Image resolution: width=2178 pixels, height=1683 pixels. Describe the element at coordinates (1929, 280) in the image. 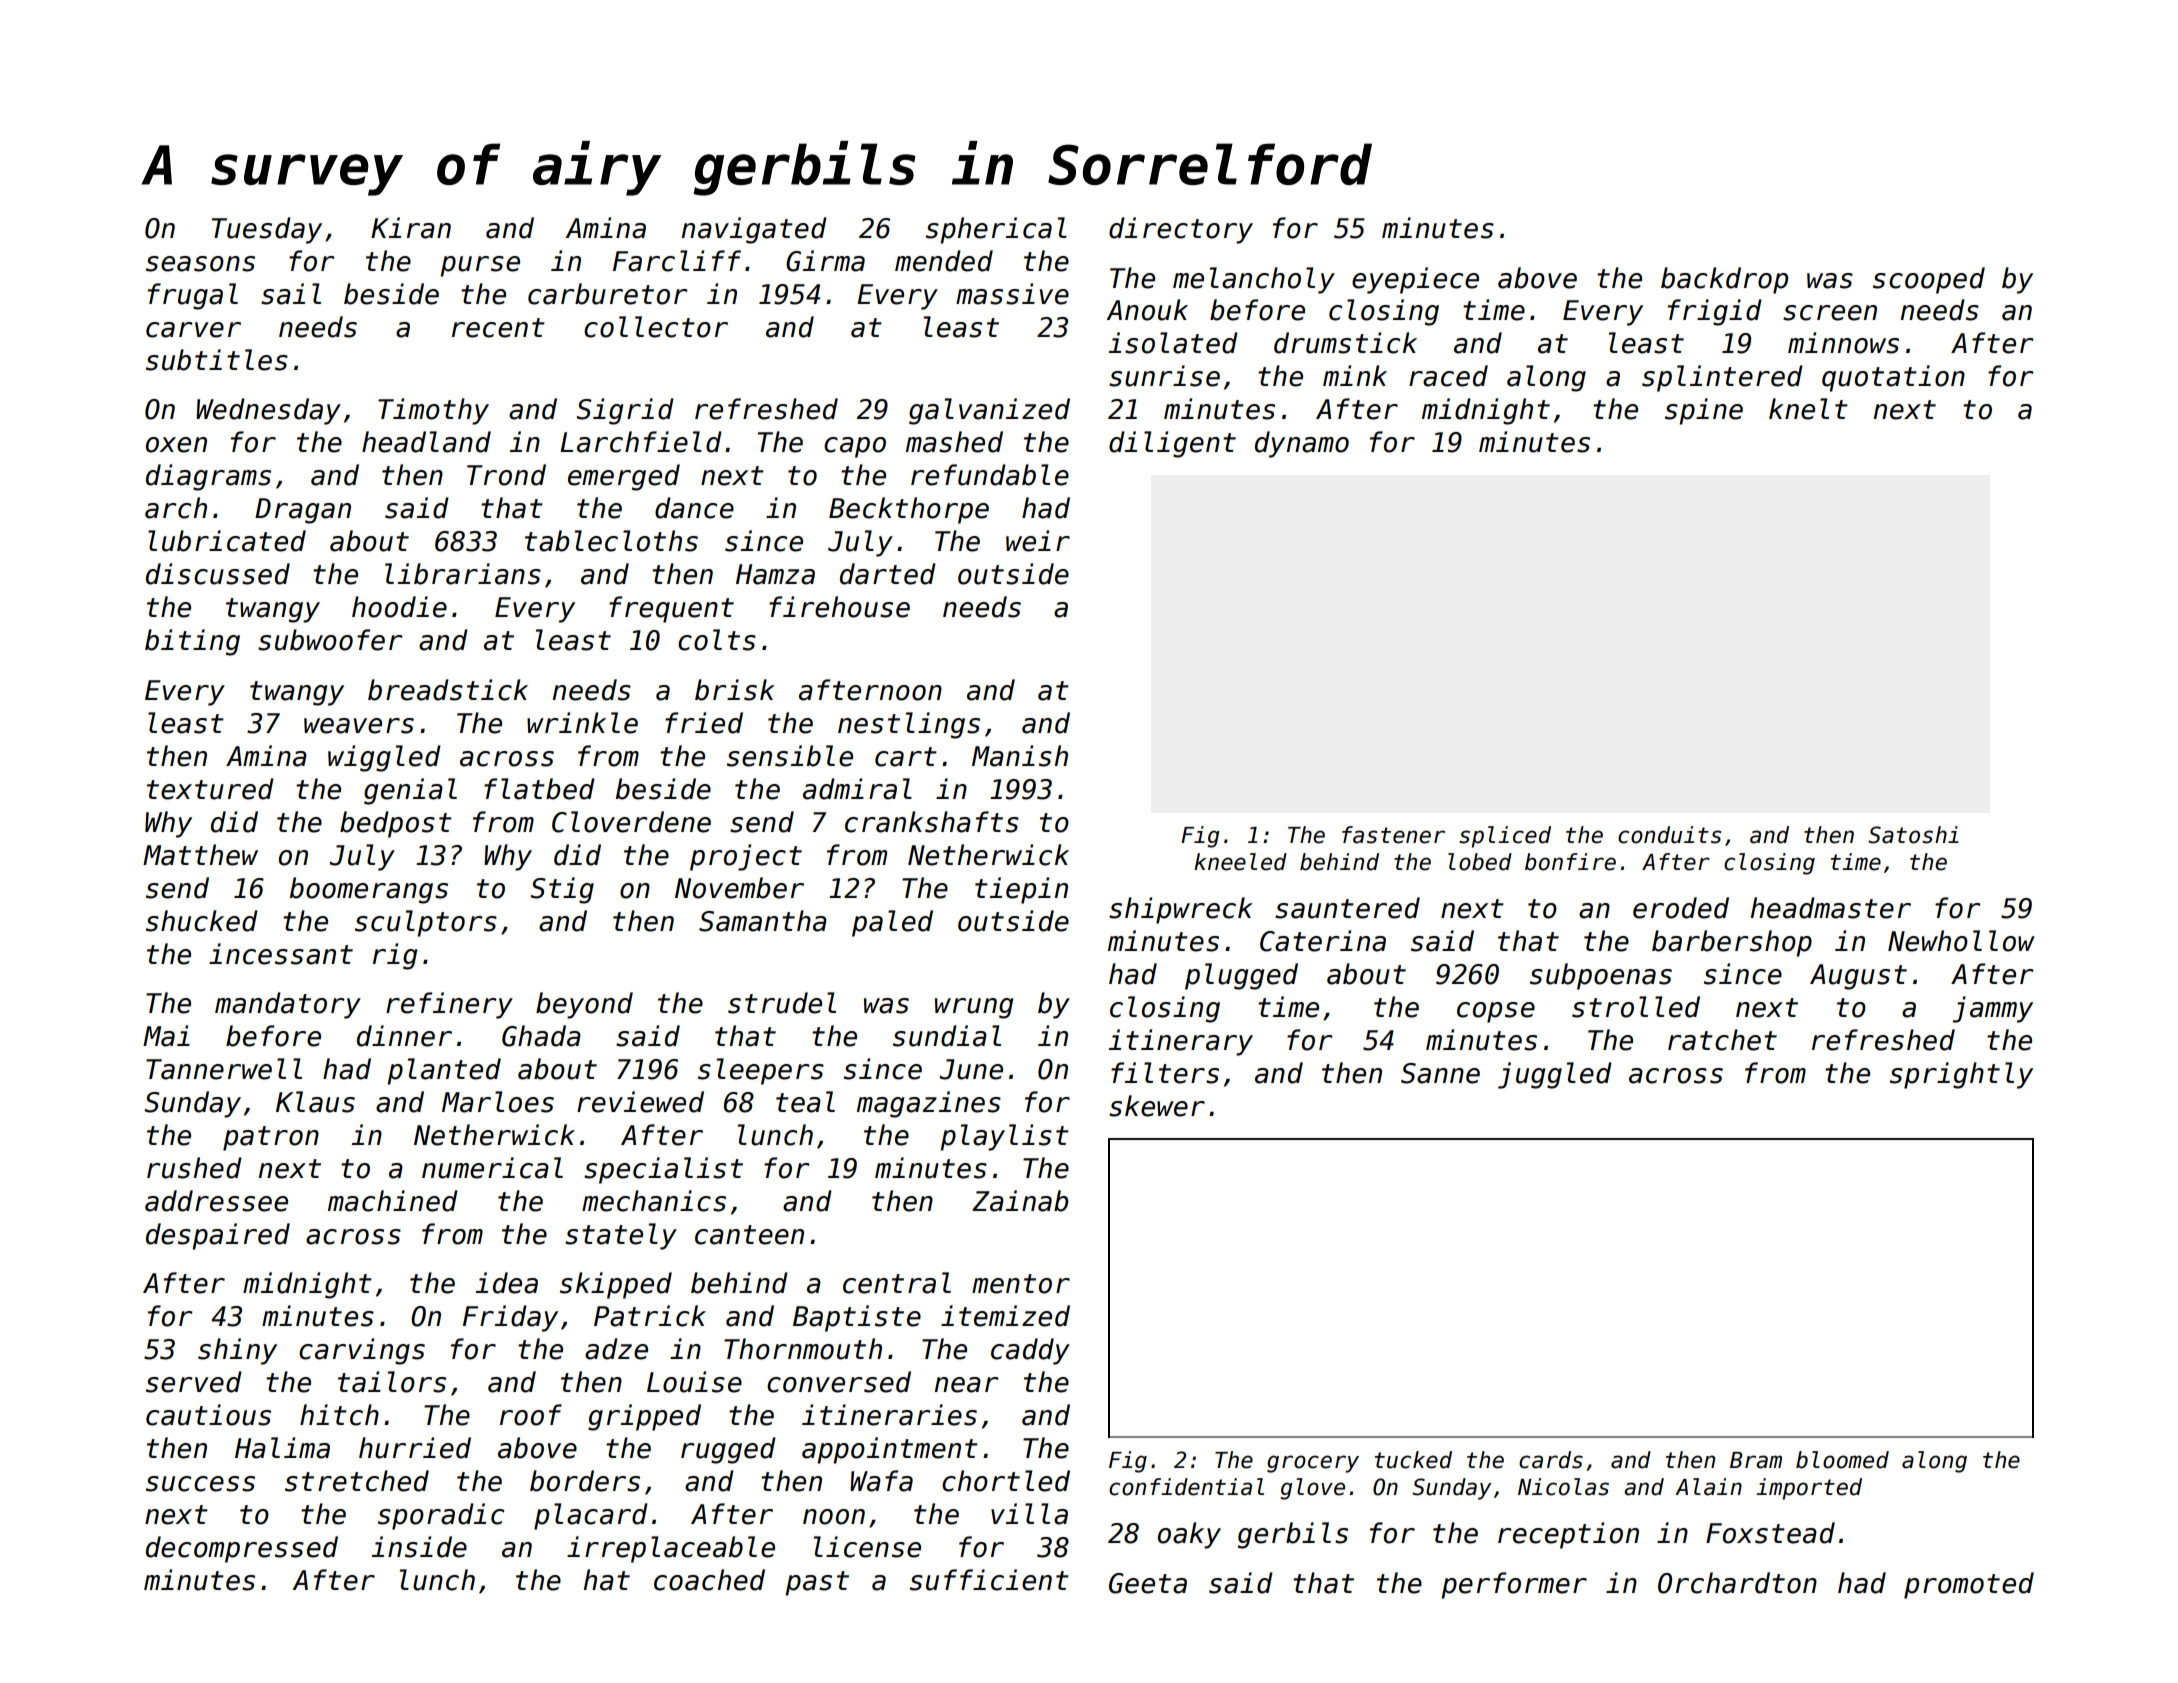

I see `scooped` at that location.
